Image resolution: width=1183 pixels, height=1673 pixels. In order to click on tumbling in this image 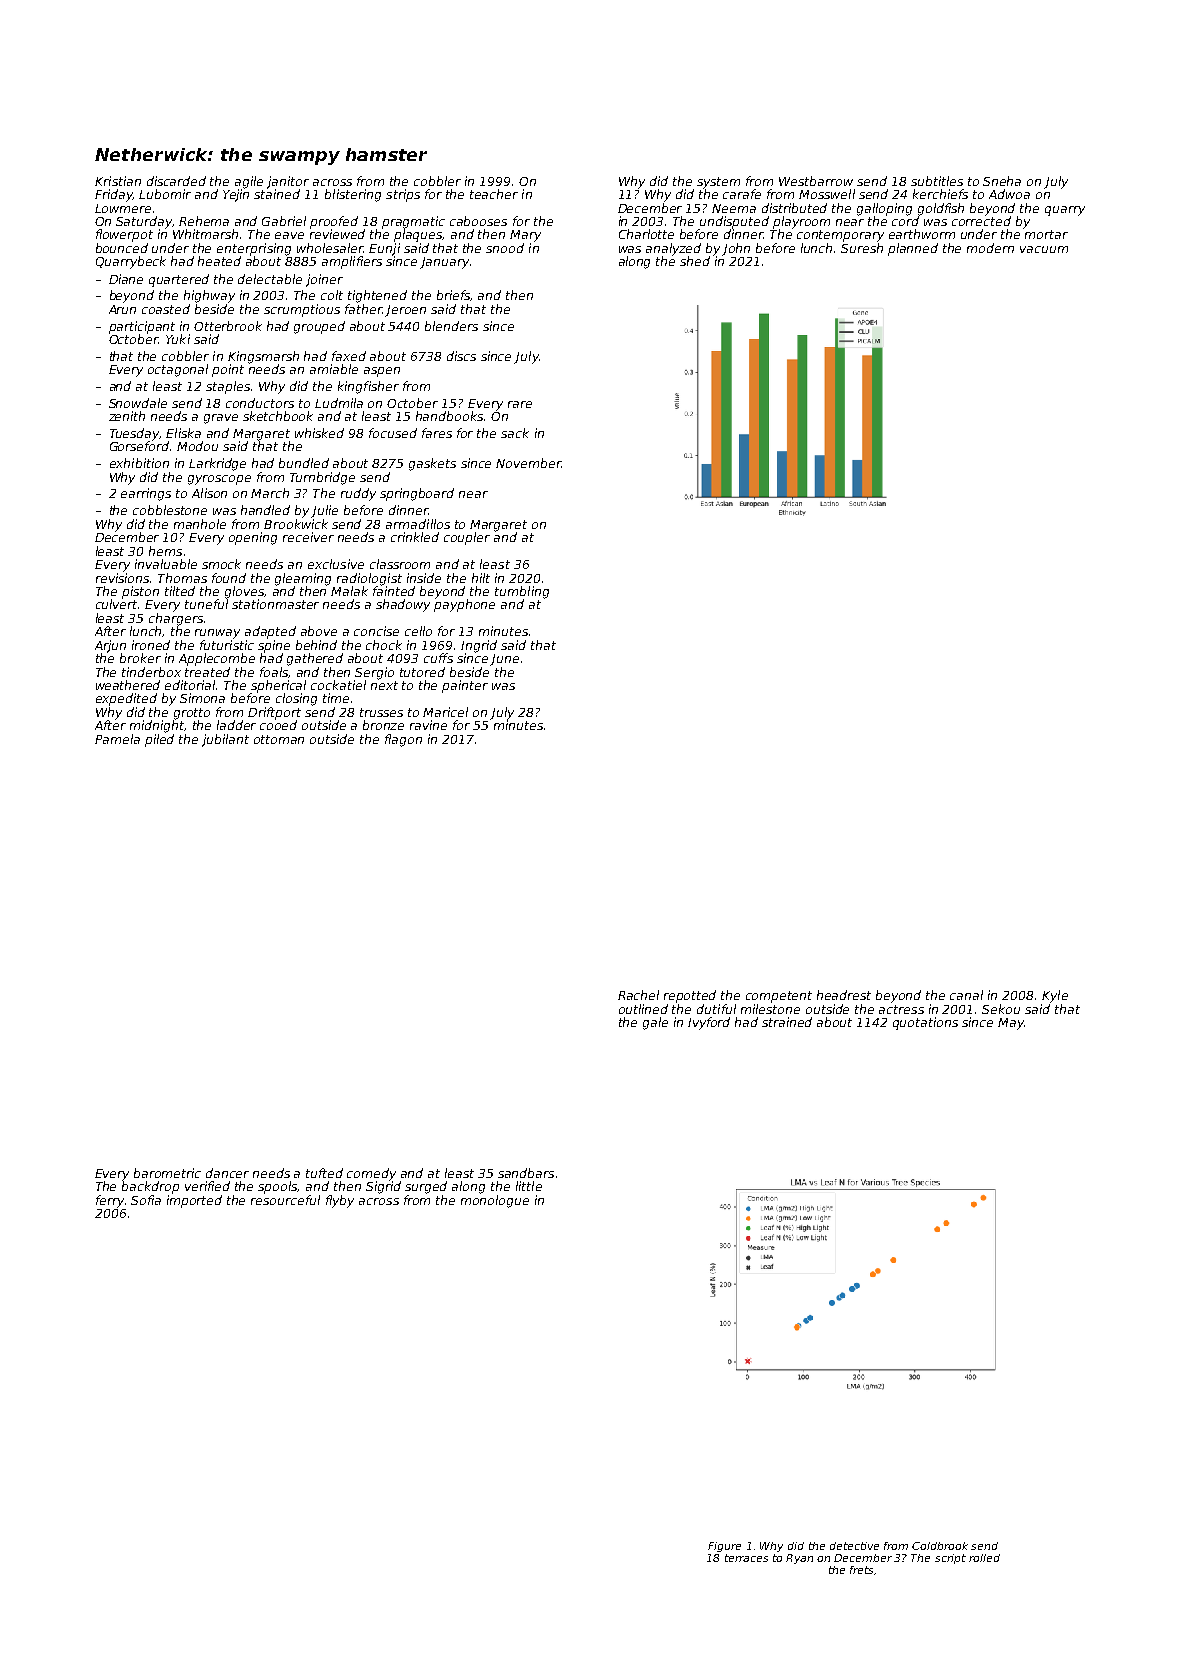, I will do `click(522, 592)`.
